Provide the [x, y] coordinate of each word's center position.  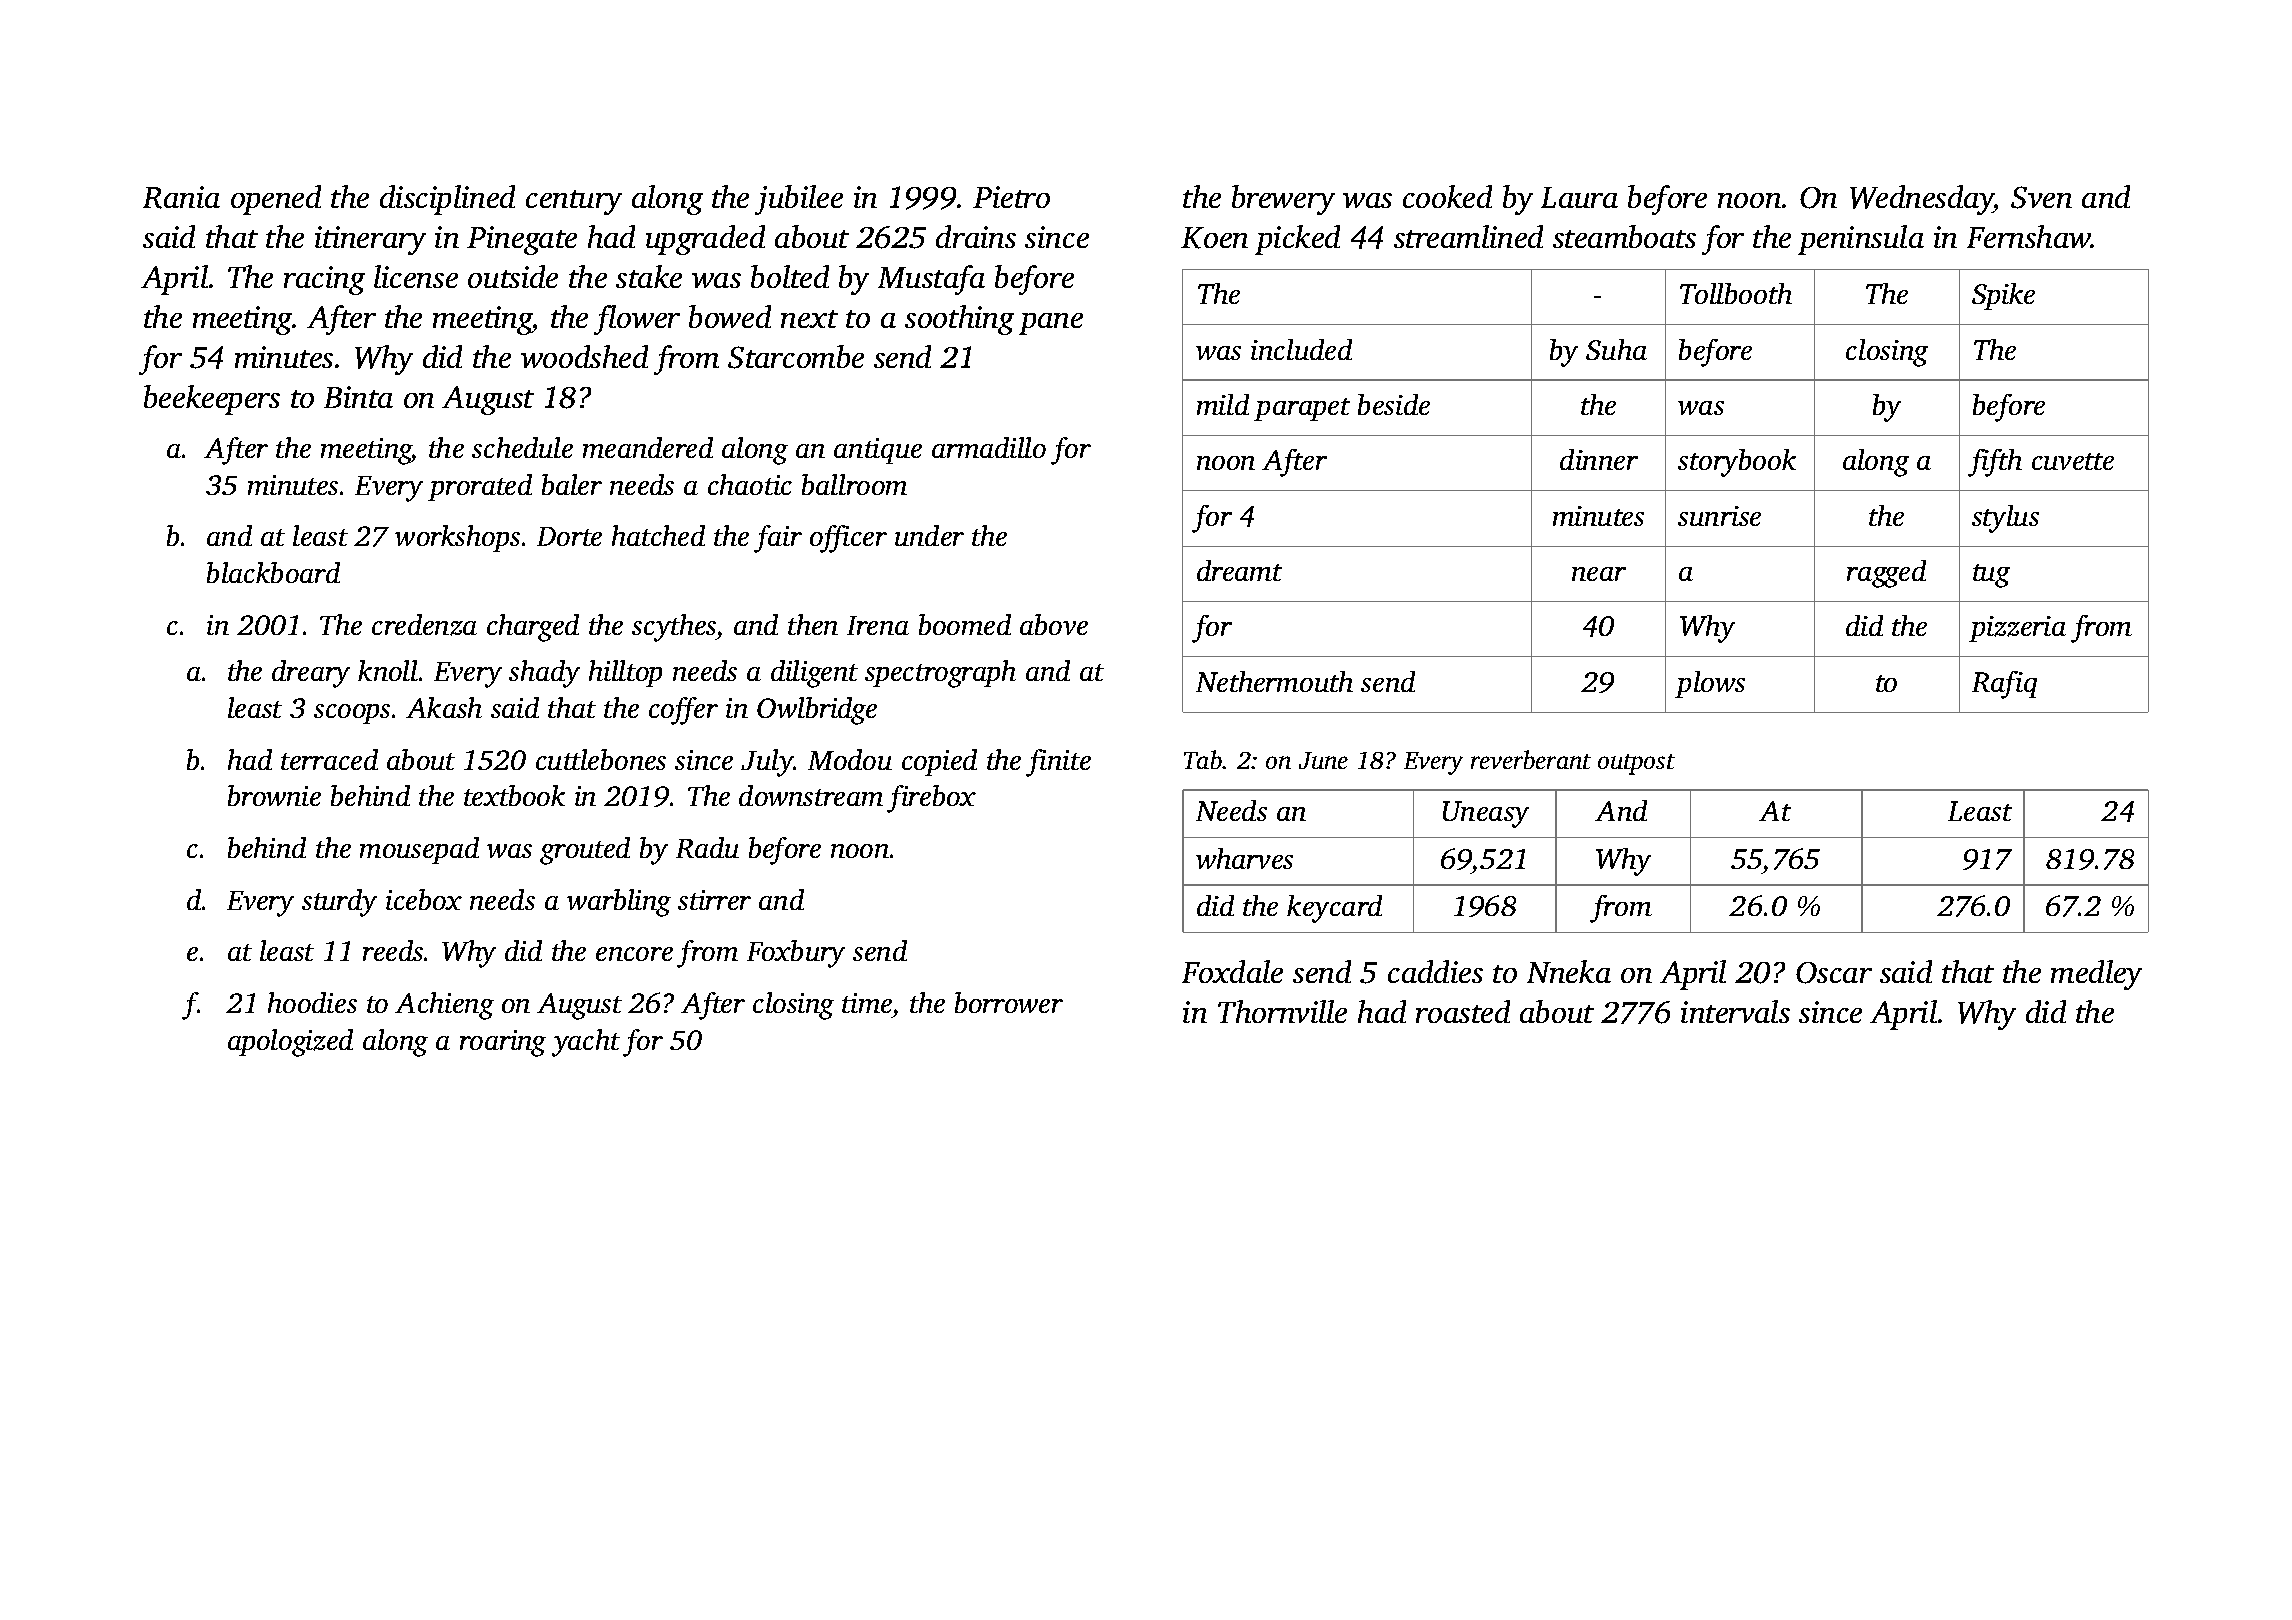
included [1301, 349]
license [416, 276]
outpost [1636, 764]
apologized [290, 1043]
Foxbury [796, 954]
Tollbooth [1736, 293]
